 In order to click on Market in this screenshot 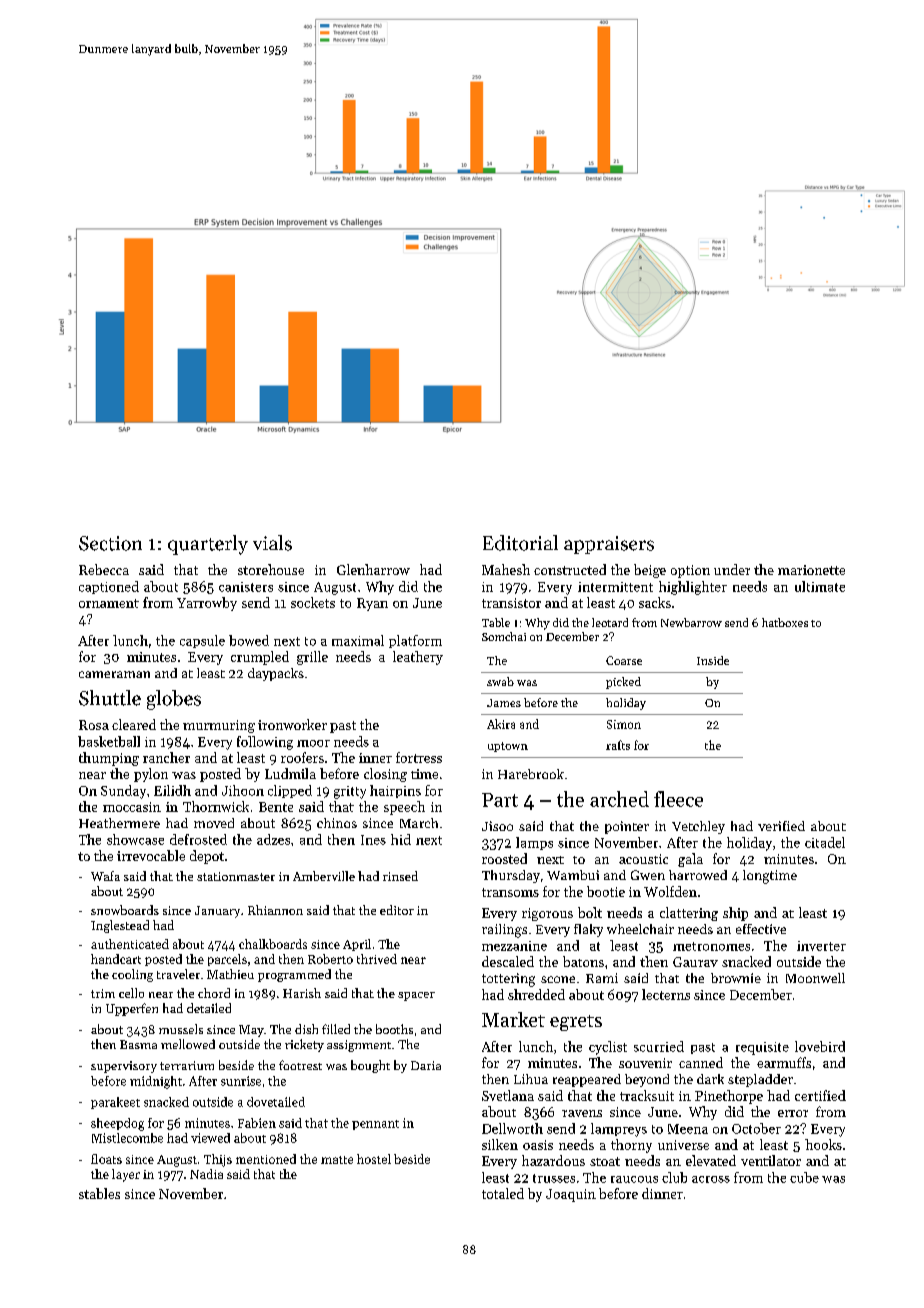, I will do `click(513, 1019)`.
